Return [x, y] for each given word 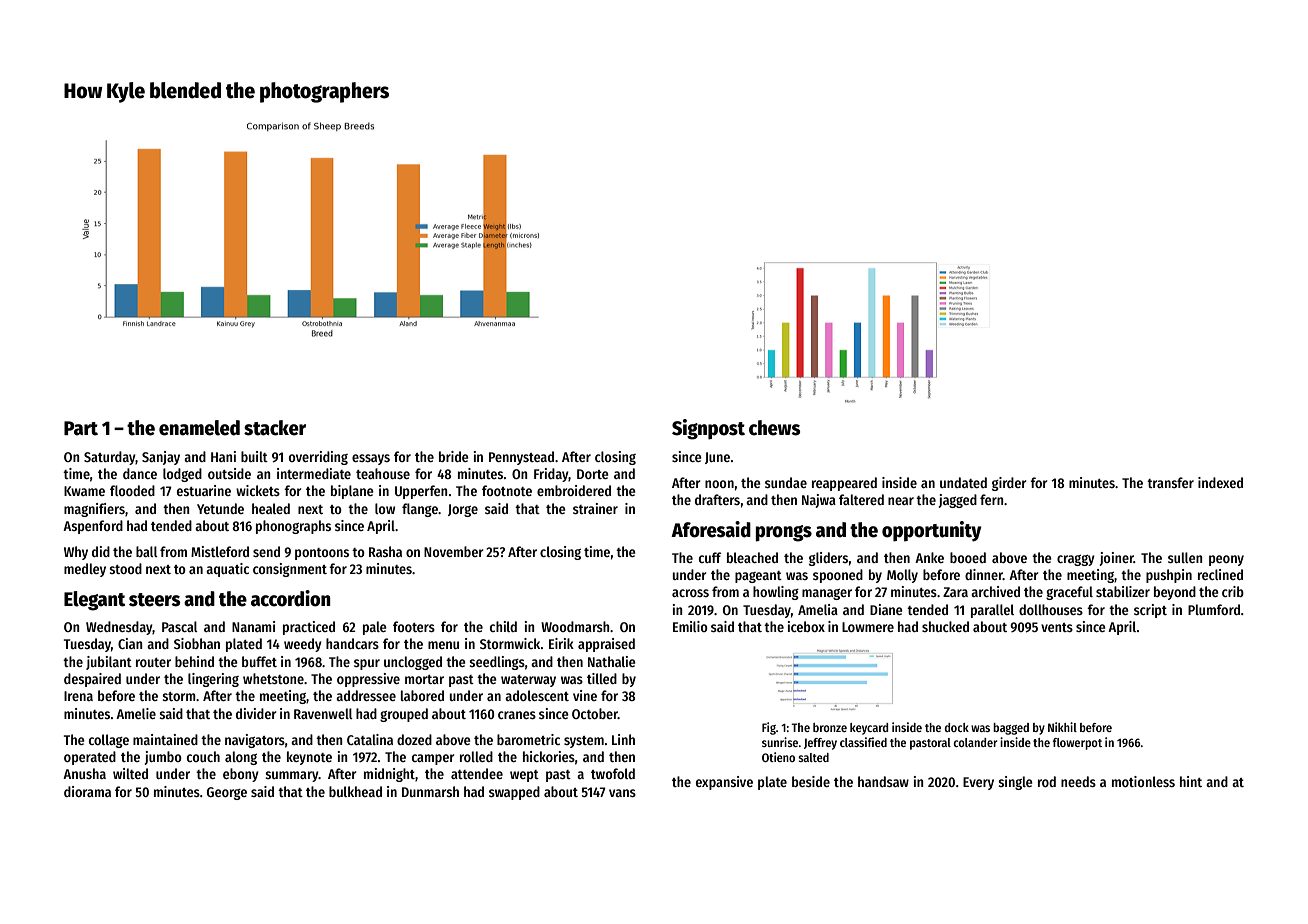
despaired [92, 680]
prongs [783, 533]
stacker [275, 428]
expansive [724, 783]
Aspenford [93, 527]
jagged [958, 501]
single [1015, 783]
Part [81, 428]
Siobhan [197, 643]
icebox [806, 626]
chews [774, 428]
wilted [130, 773]
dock [957, 727]
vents [1057, 627]
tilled [602, 678]
